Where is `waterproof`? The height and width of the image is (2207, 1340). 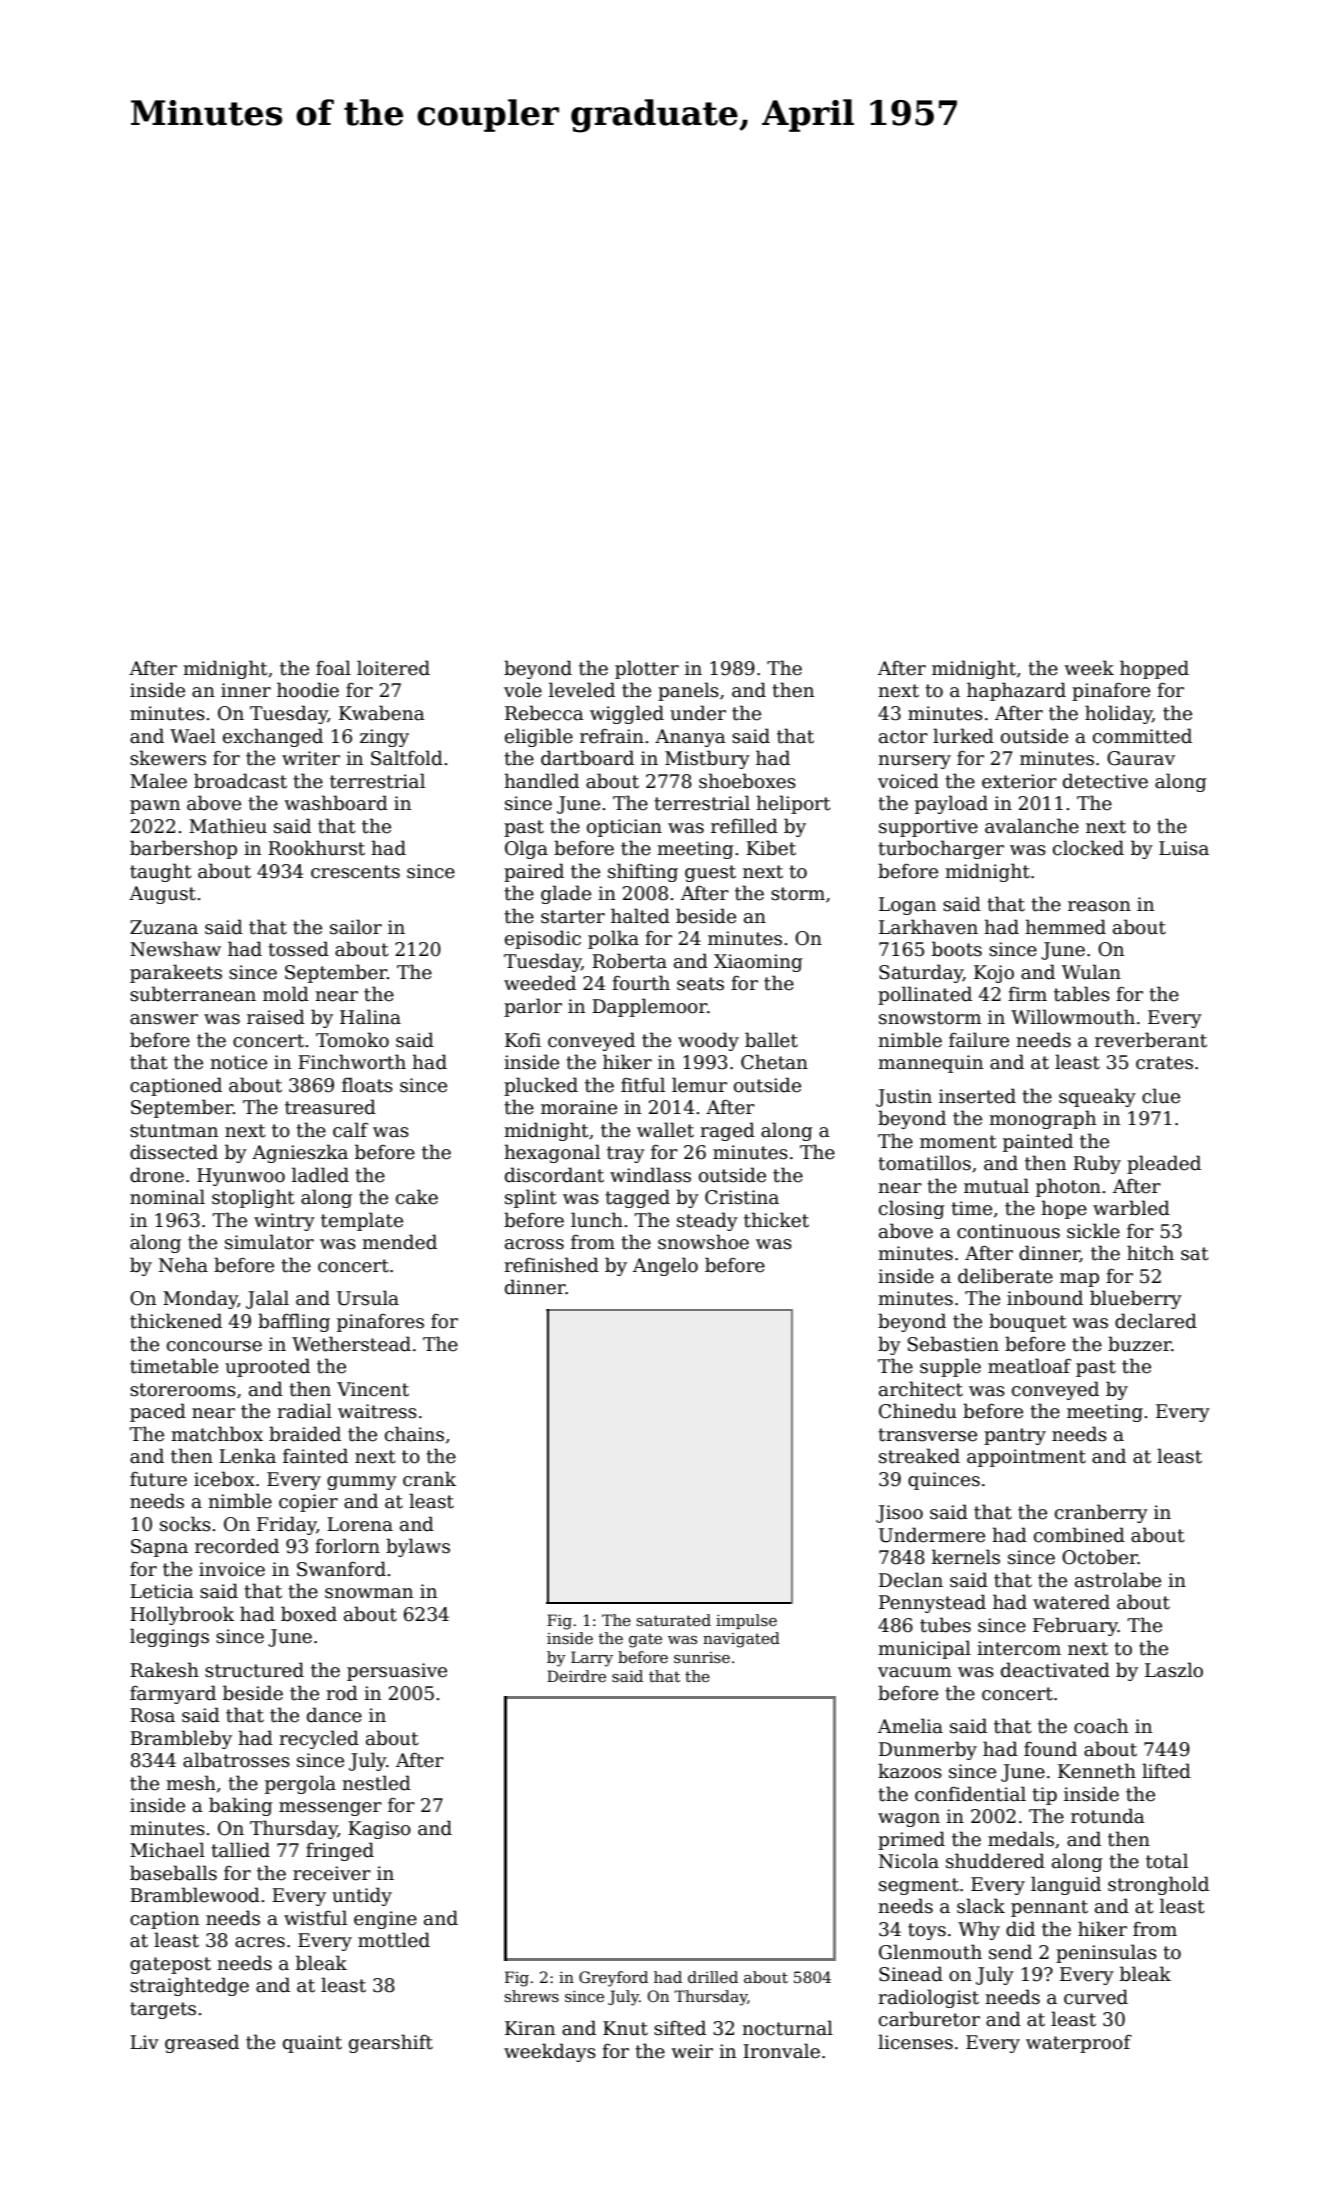
waterproof is located at coordinates (1079, 2044).
